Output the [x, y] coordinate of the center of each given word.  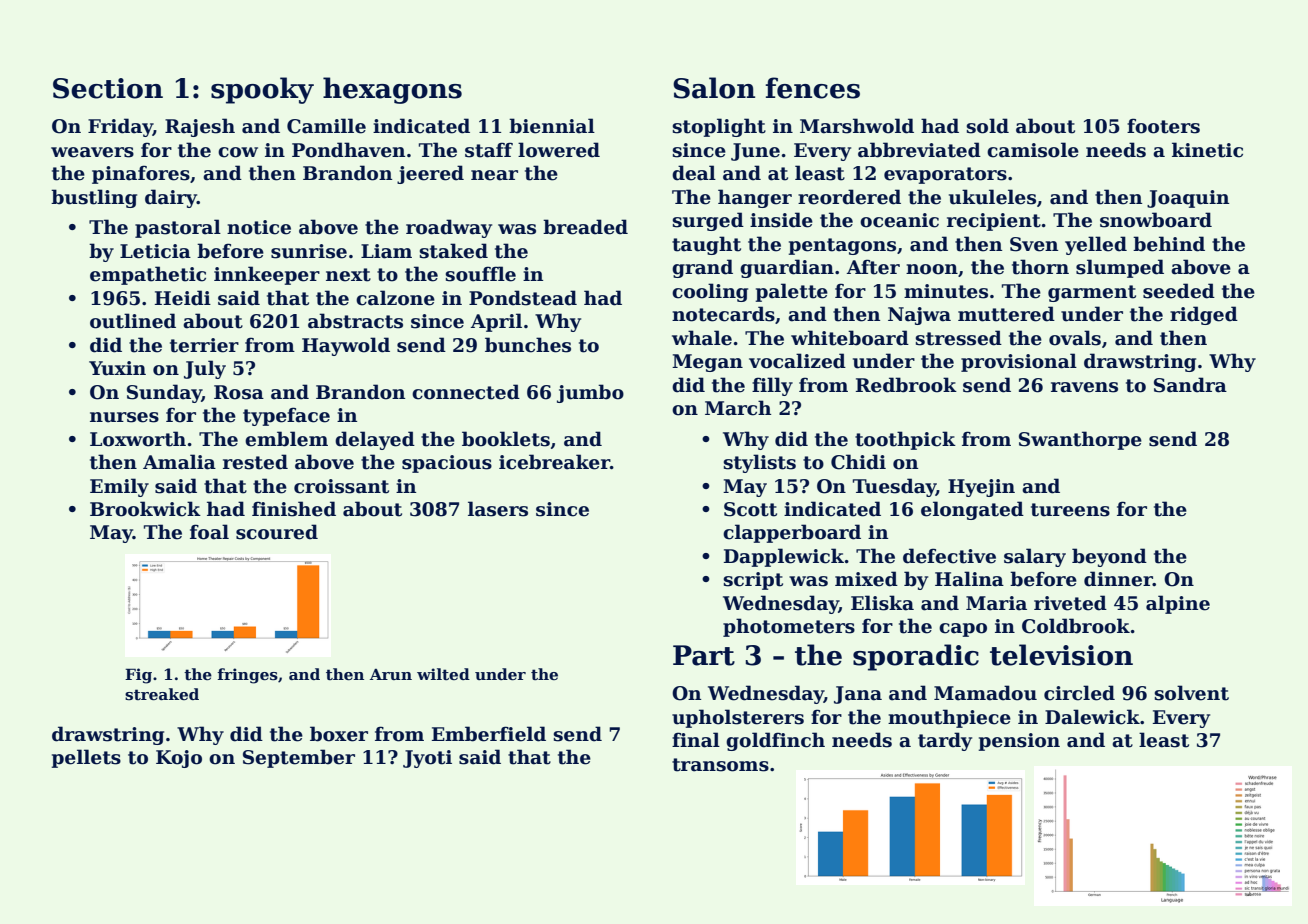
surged [708, 221]
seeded [1179, 291]
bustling [94, 198]
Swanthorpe [1080, 440]
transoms [720, 765]
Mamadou [985, 693]
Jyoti [427, 759]
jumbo [590, 393]
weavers [92, 152]
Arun [391, 674]
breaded [585, 227]
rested [255, 462]
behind [1169, 244]
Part [704, 655]
